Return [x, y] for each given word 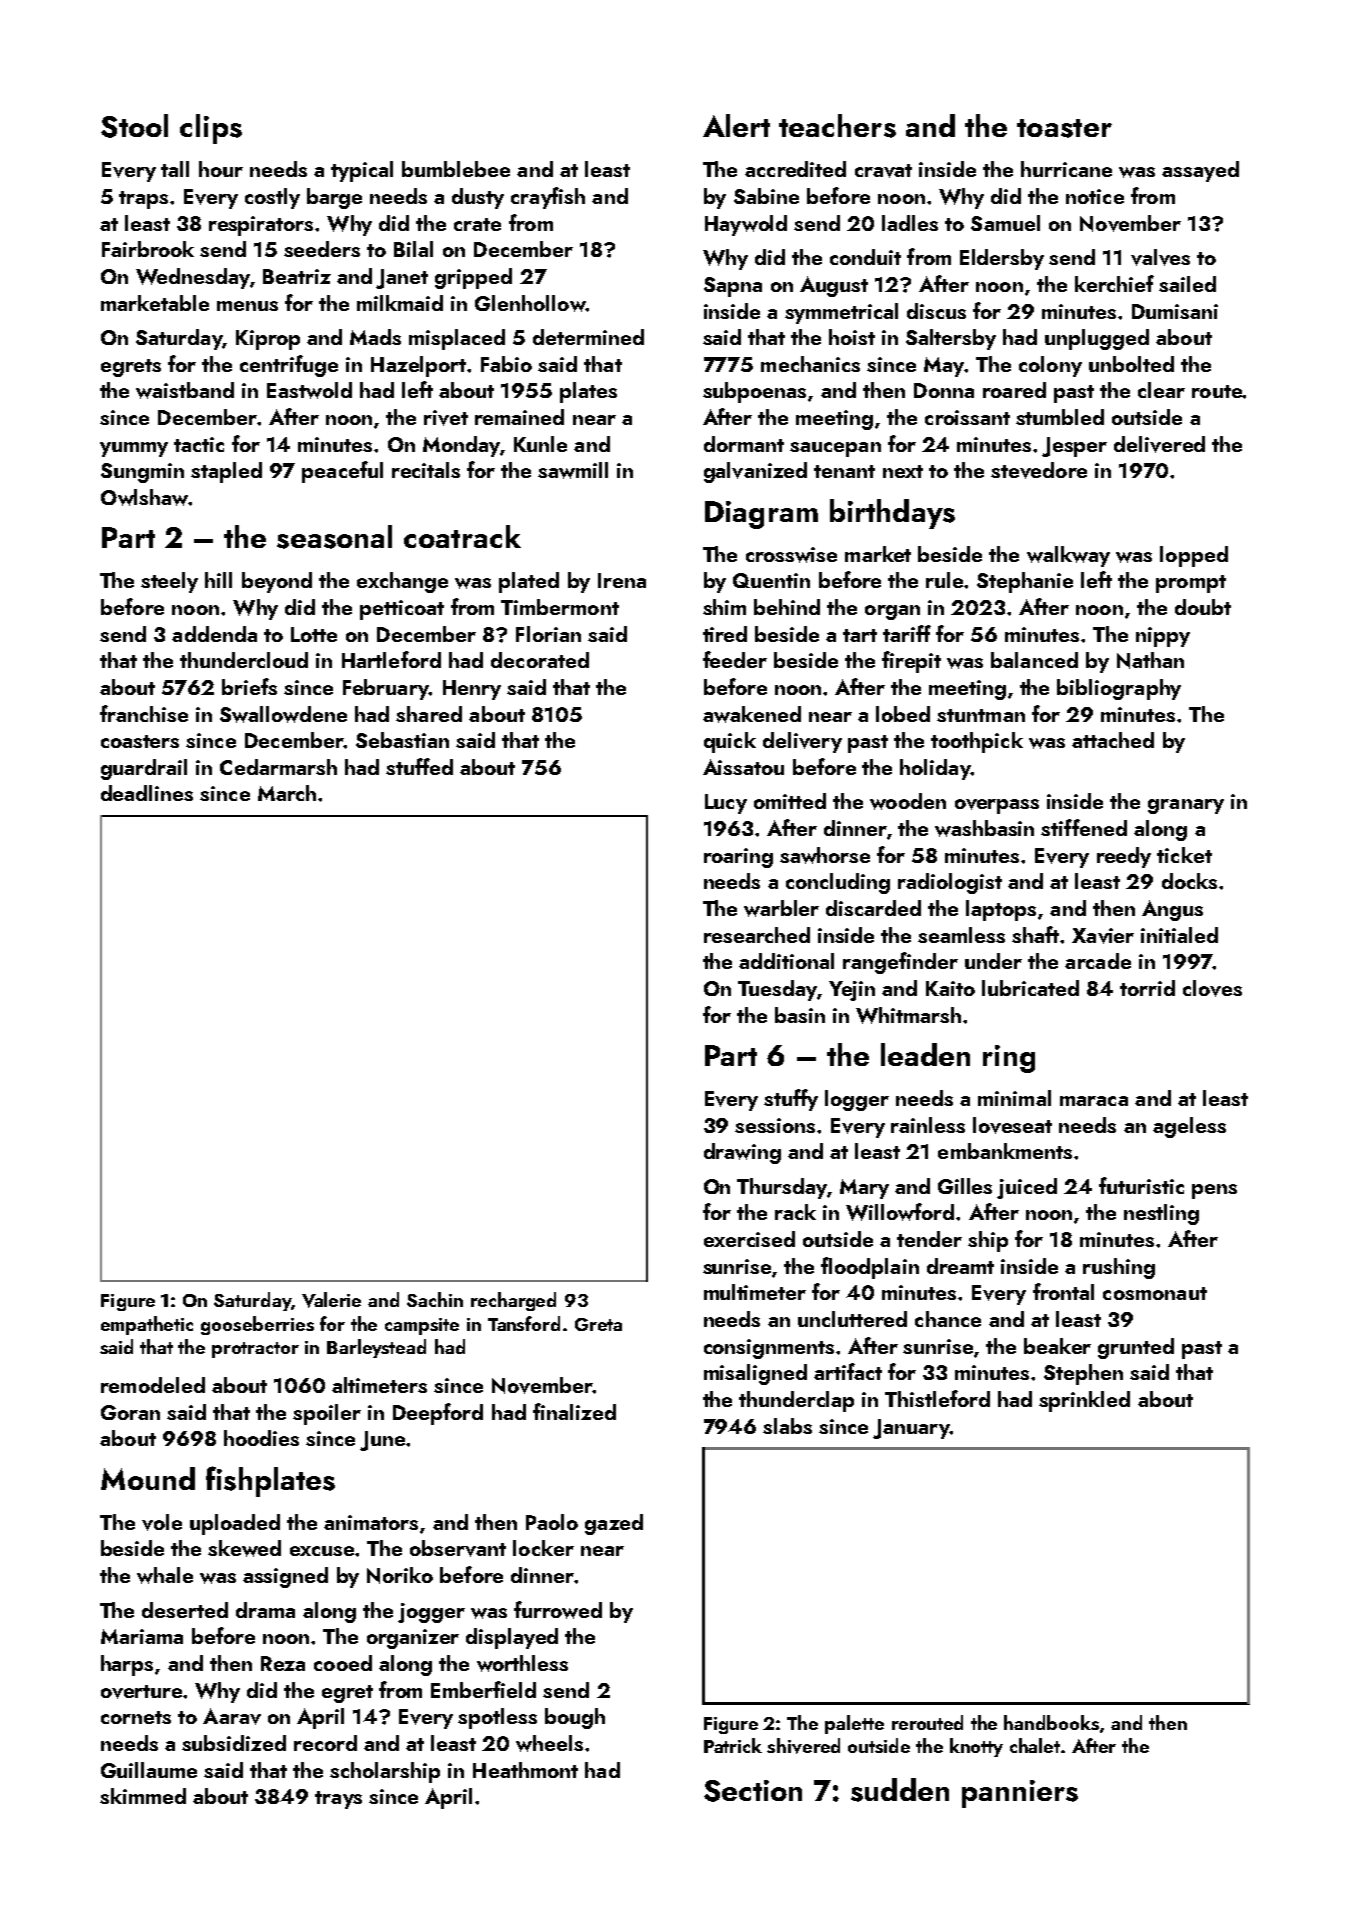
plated [529, 582]
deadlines [147, 793]
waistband [185, 390]
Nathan [1150, 660]
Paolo [552, 1522]
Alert [736, 125]
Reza [283, 1663]
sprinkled [1084, 1401]
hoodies [261, 1438]
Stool [134, 126]
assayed [1200, 171]
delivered [1159, 444]
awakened [752, 714]
